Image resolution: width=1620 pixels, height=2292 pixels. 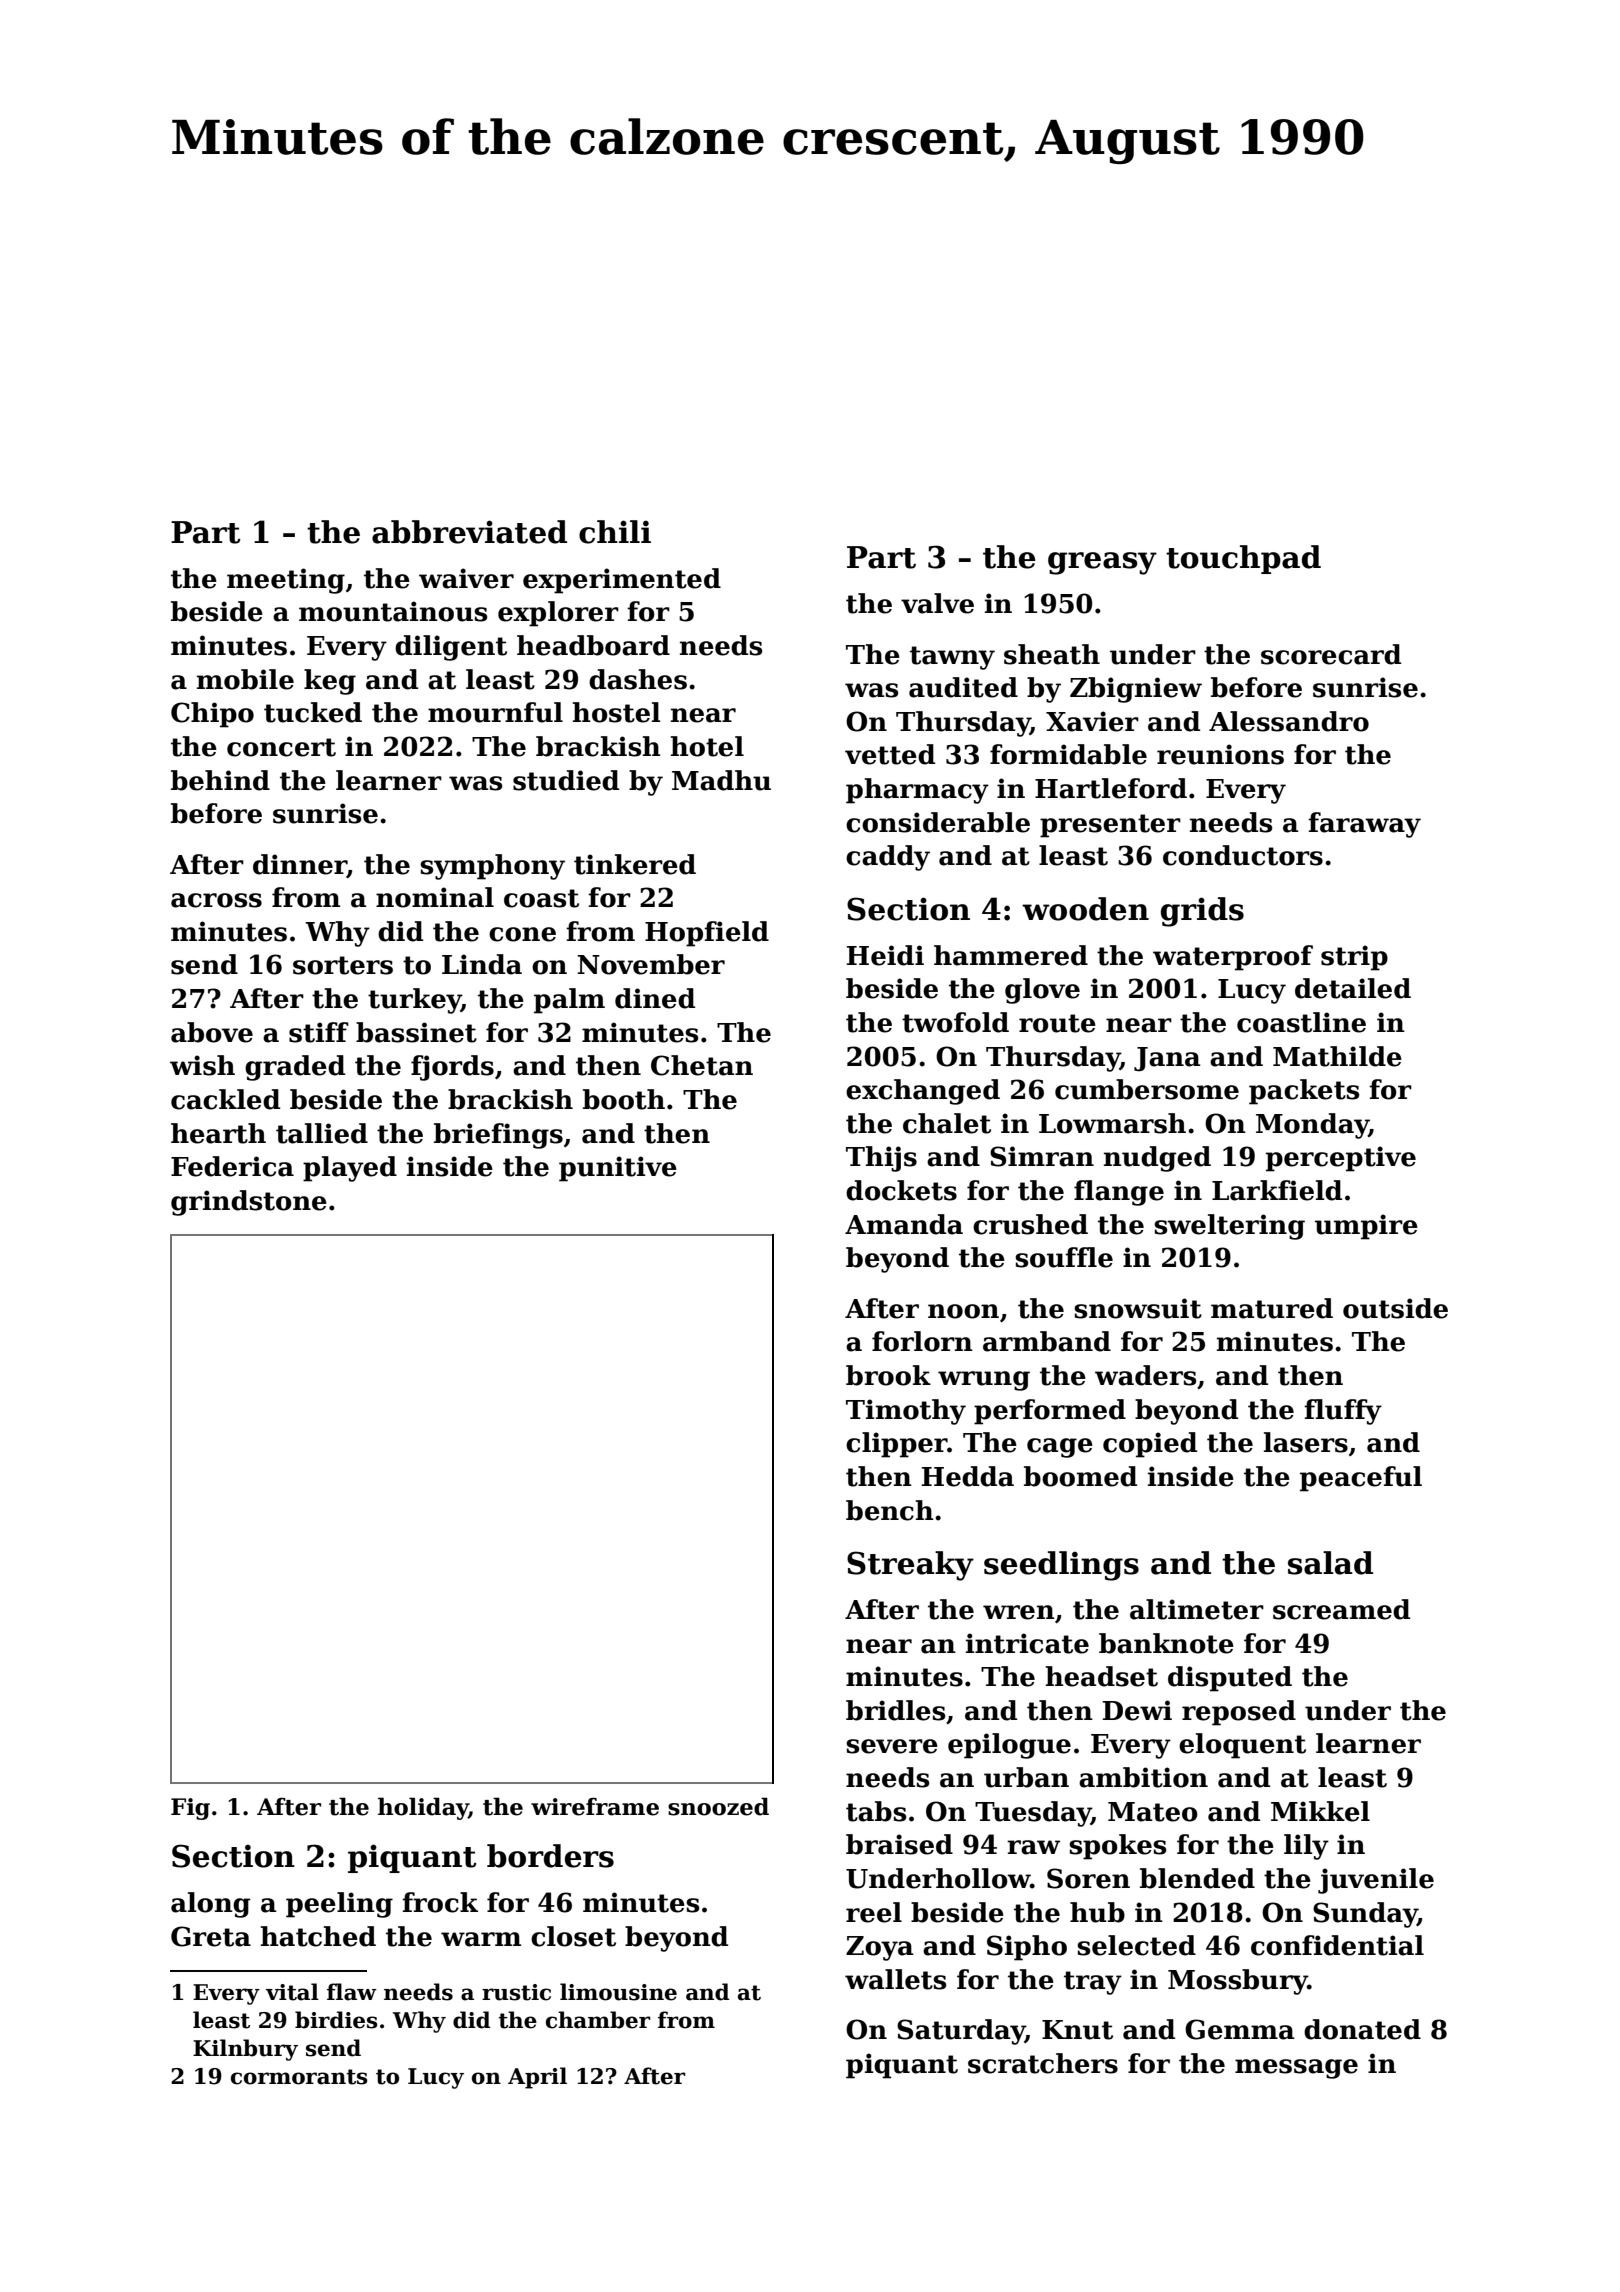 I want to click on disputed, so click(x=1230, y=1679).
